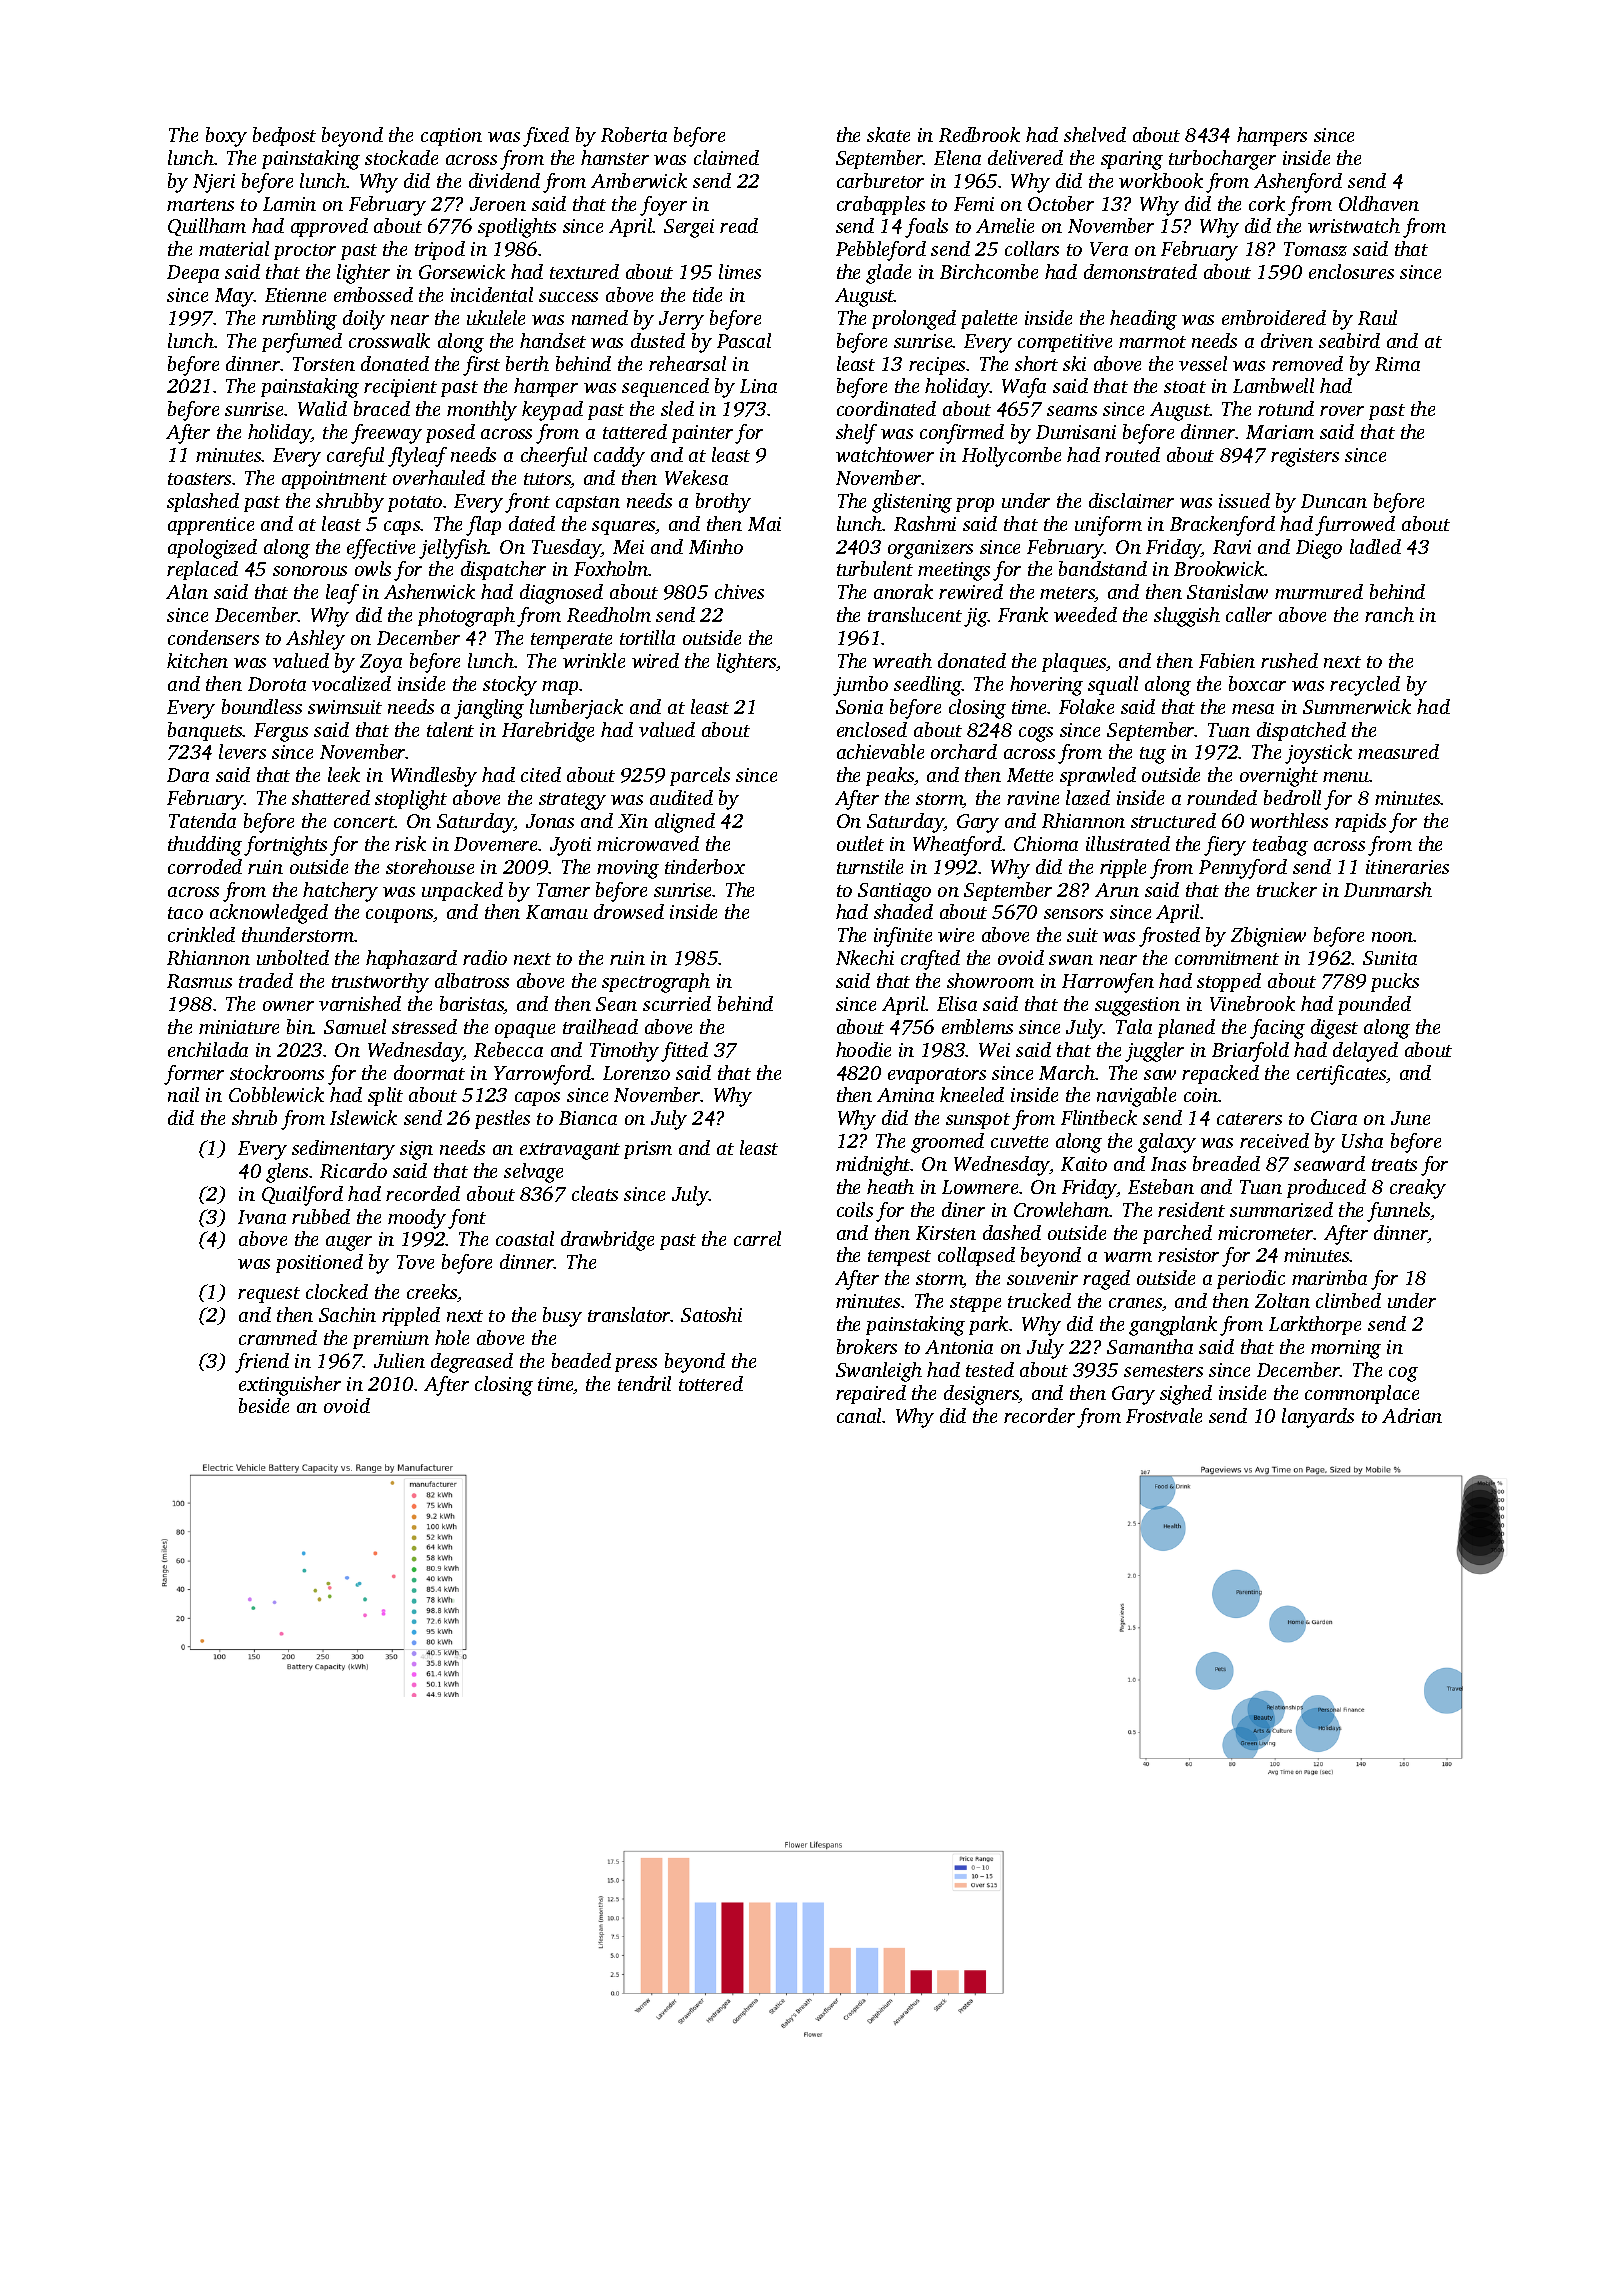  Describe the element at coordinates (912, 503) in the document. I see `glistening` at that location.
